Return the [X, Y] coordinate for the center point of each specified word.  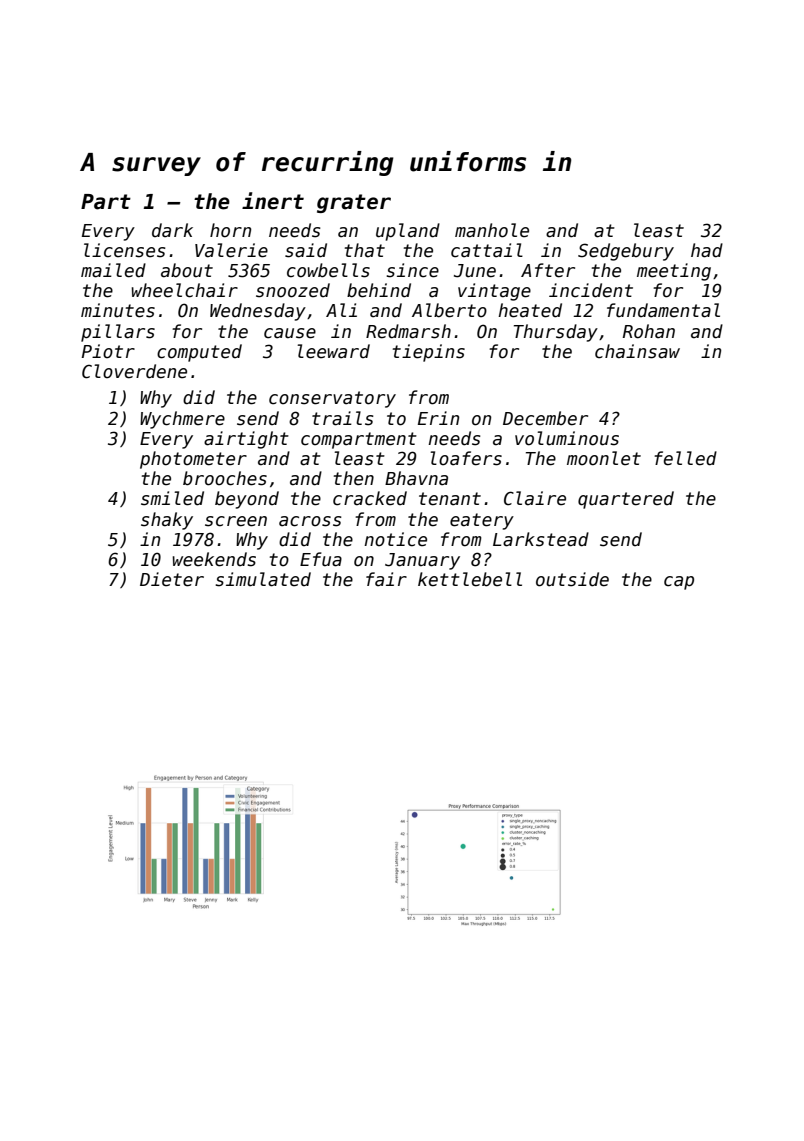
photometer [193, 460]
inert [273, 201]
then [354, 478]
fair [386, 579]
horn [230, 230]
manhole [492, 230]
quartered [626, 500]
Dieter [172, 579]
